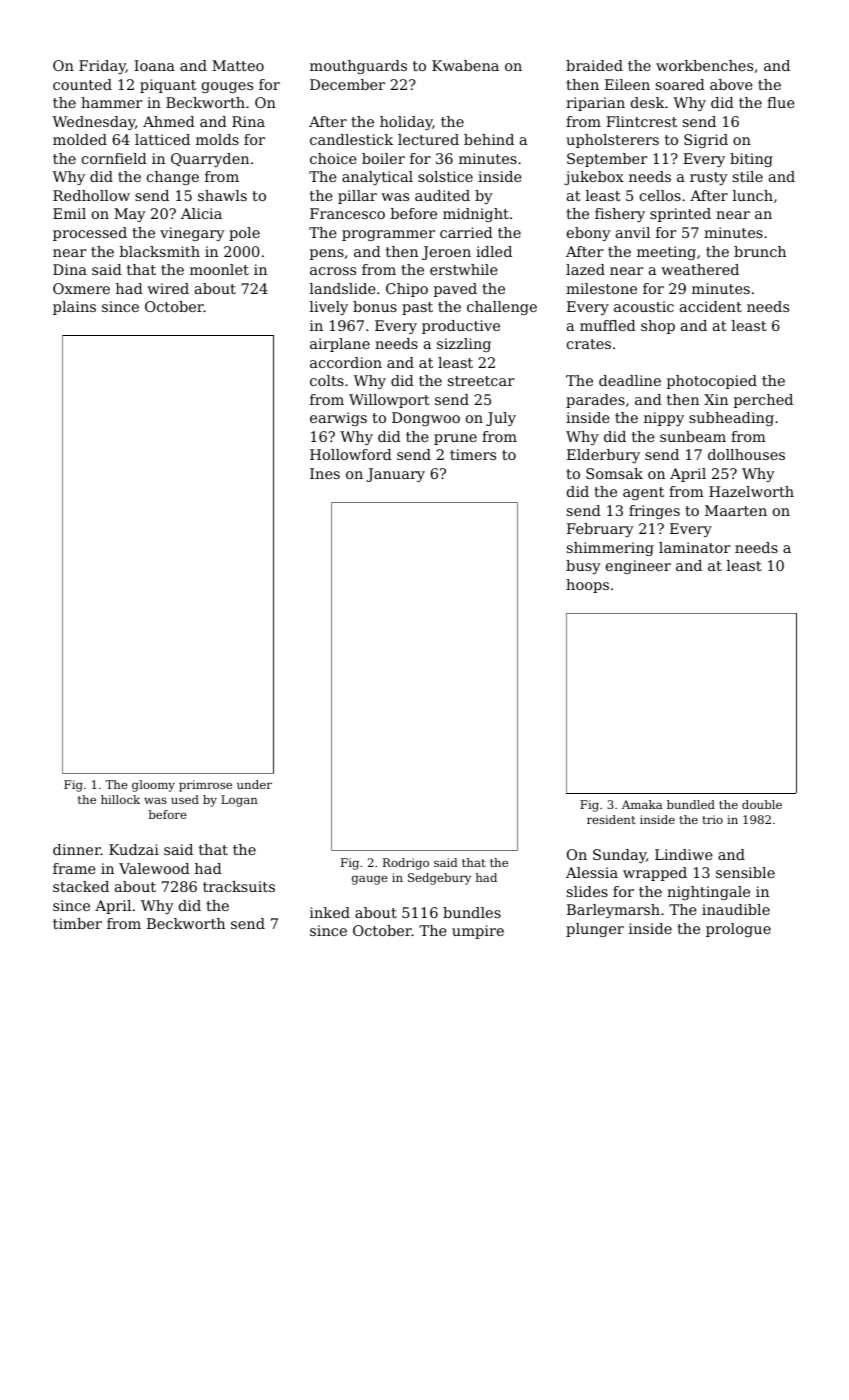 Image resolution: width=849 pixels, height=1400 pixels. What do you see at coordinates (77, 923) in the page?
I see `timber` at bounding box center [77, 923].
